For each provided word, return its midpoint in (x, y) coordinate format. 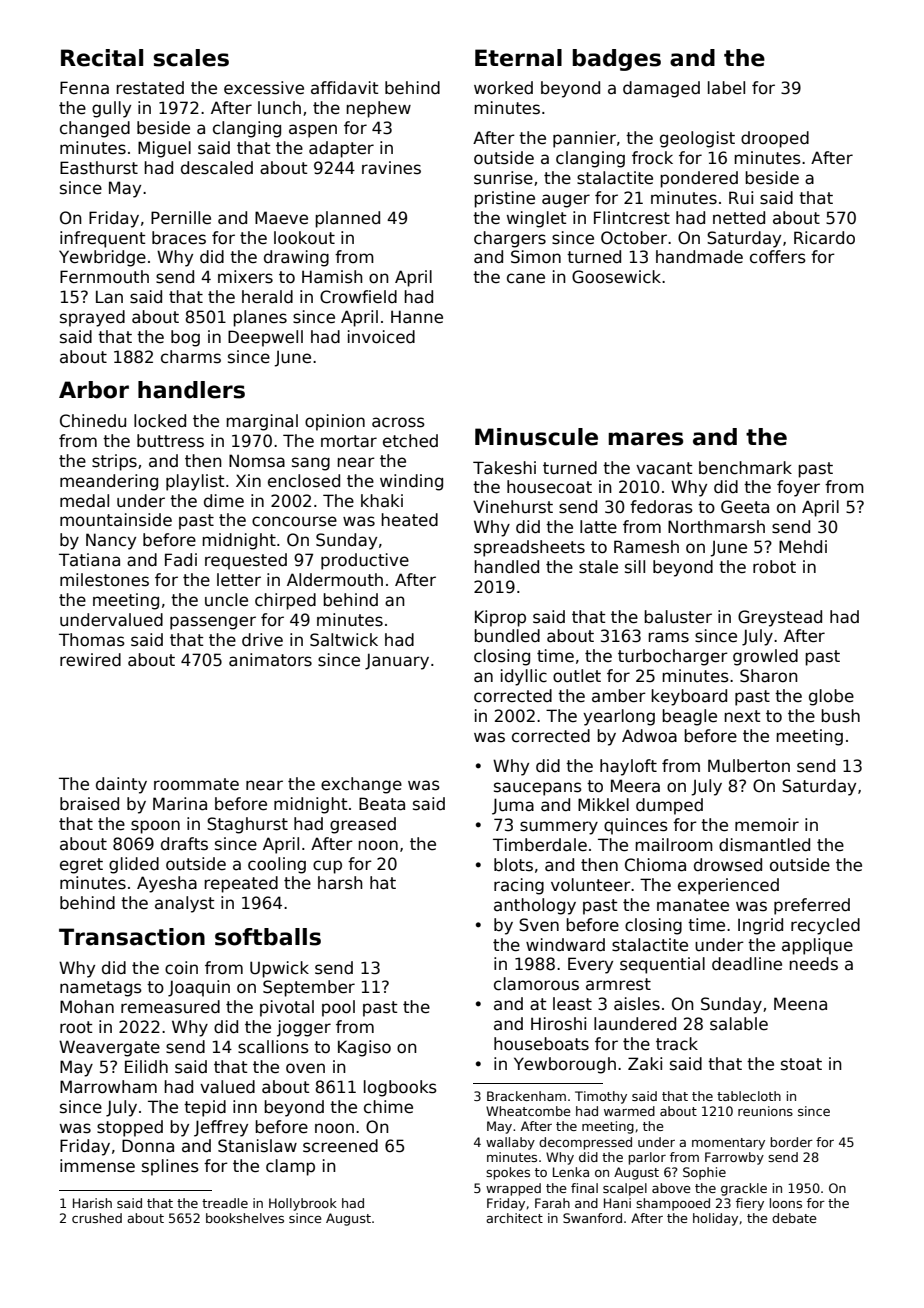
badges (617, 60)
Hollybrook (303, 1204)
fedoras (661, 507)
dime (224, 501)
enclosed (304, 481)
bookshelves (245, 1218)
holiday (715, 1219)
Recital (102, 58)
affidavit (344, 88)
